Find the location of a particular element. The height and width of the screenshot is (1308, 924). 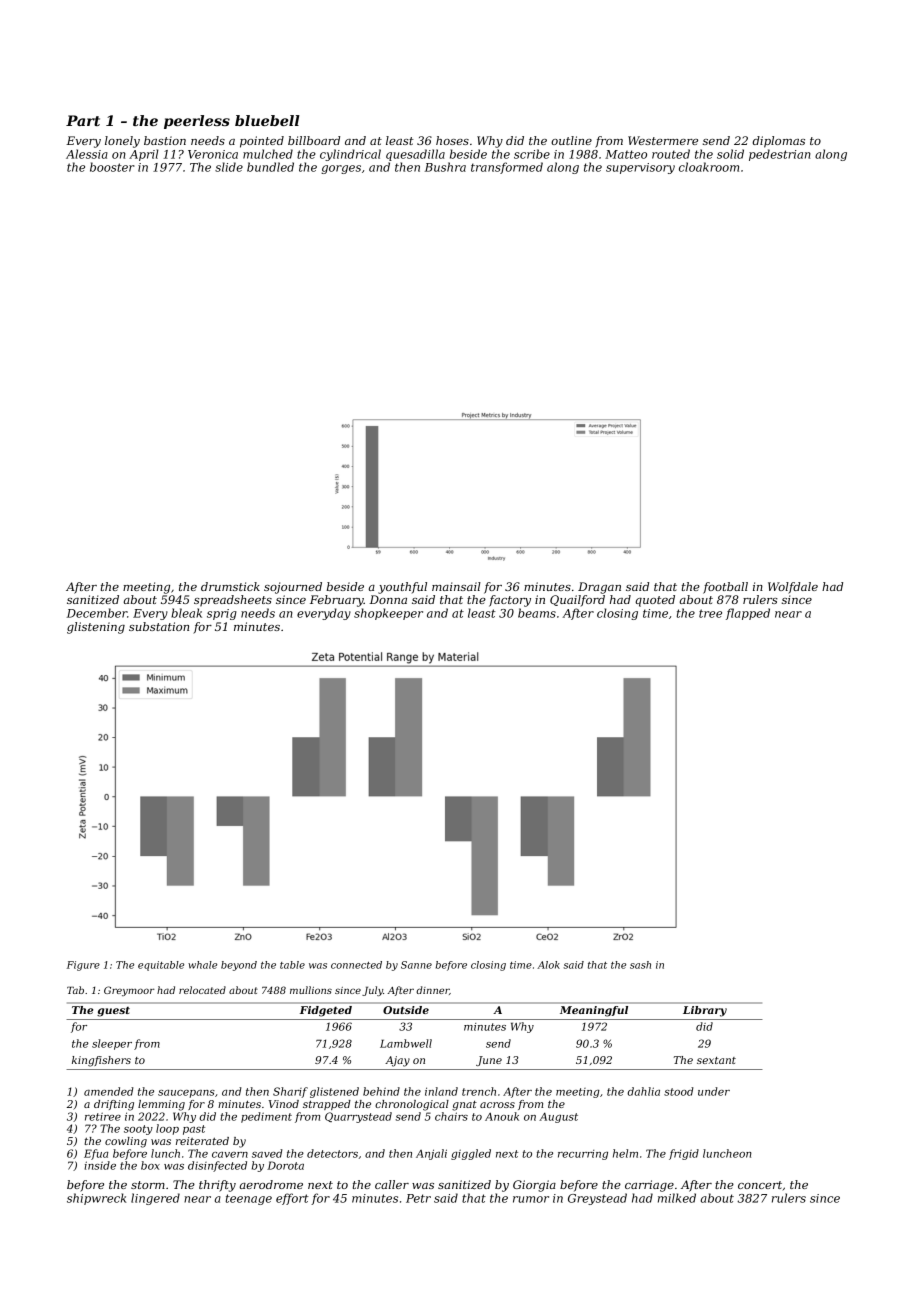

Wolfdale is located at coordinates (793, 588).
